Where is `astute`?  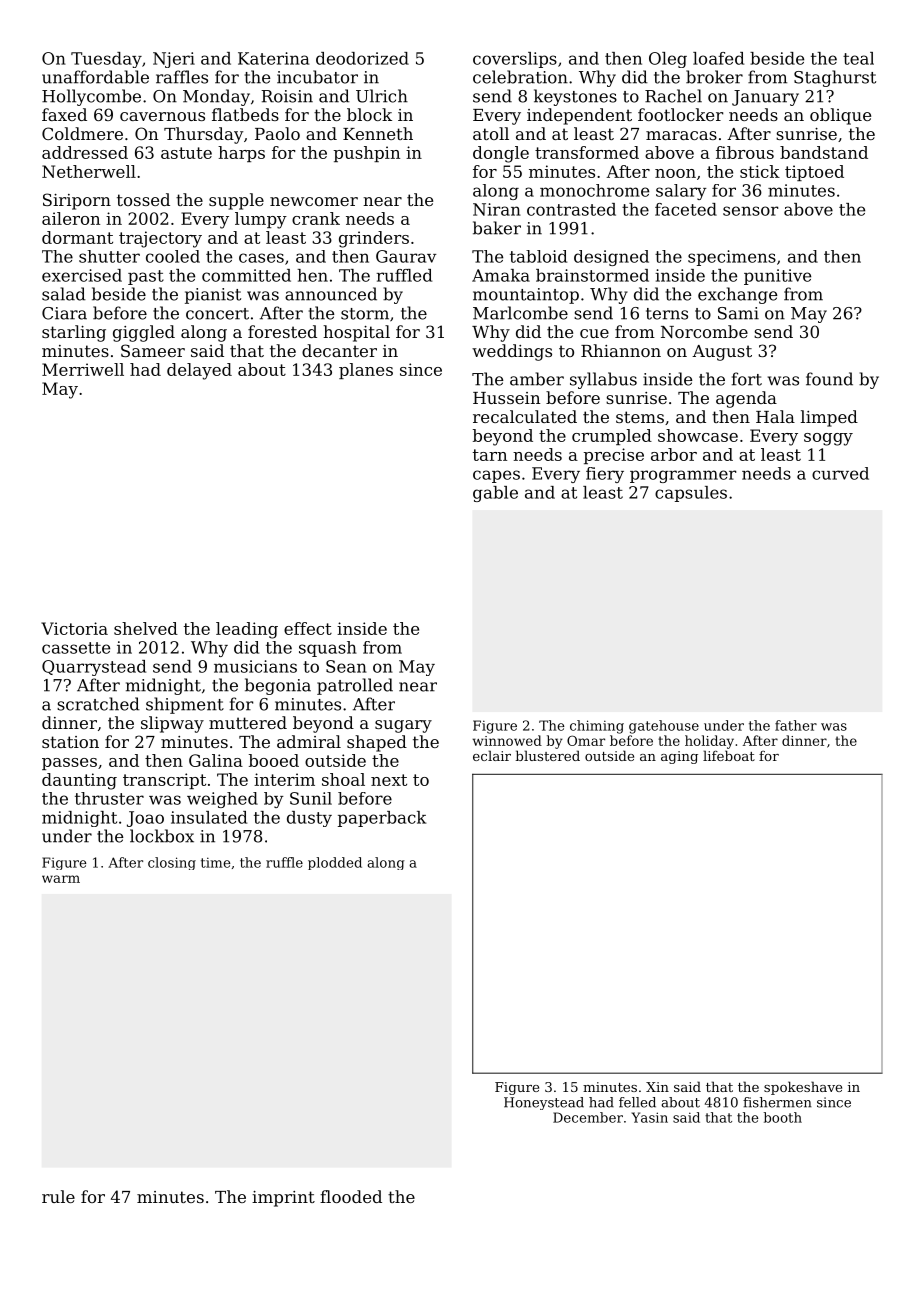 astute is located at coordinates (186, 153).
